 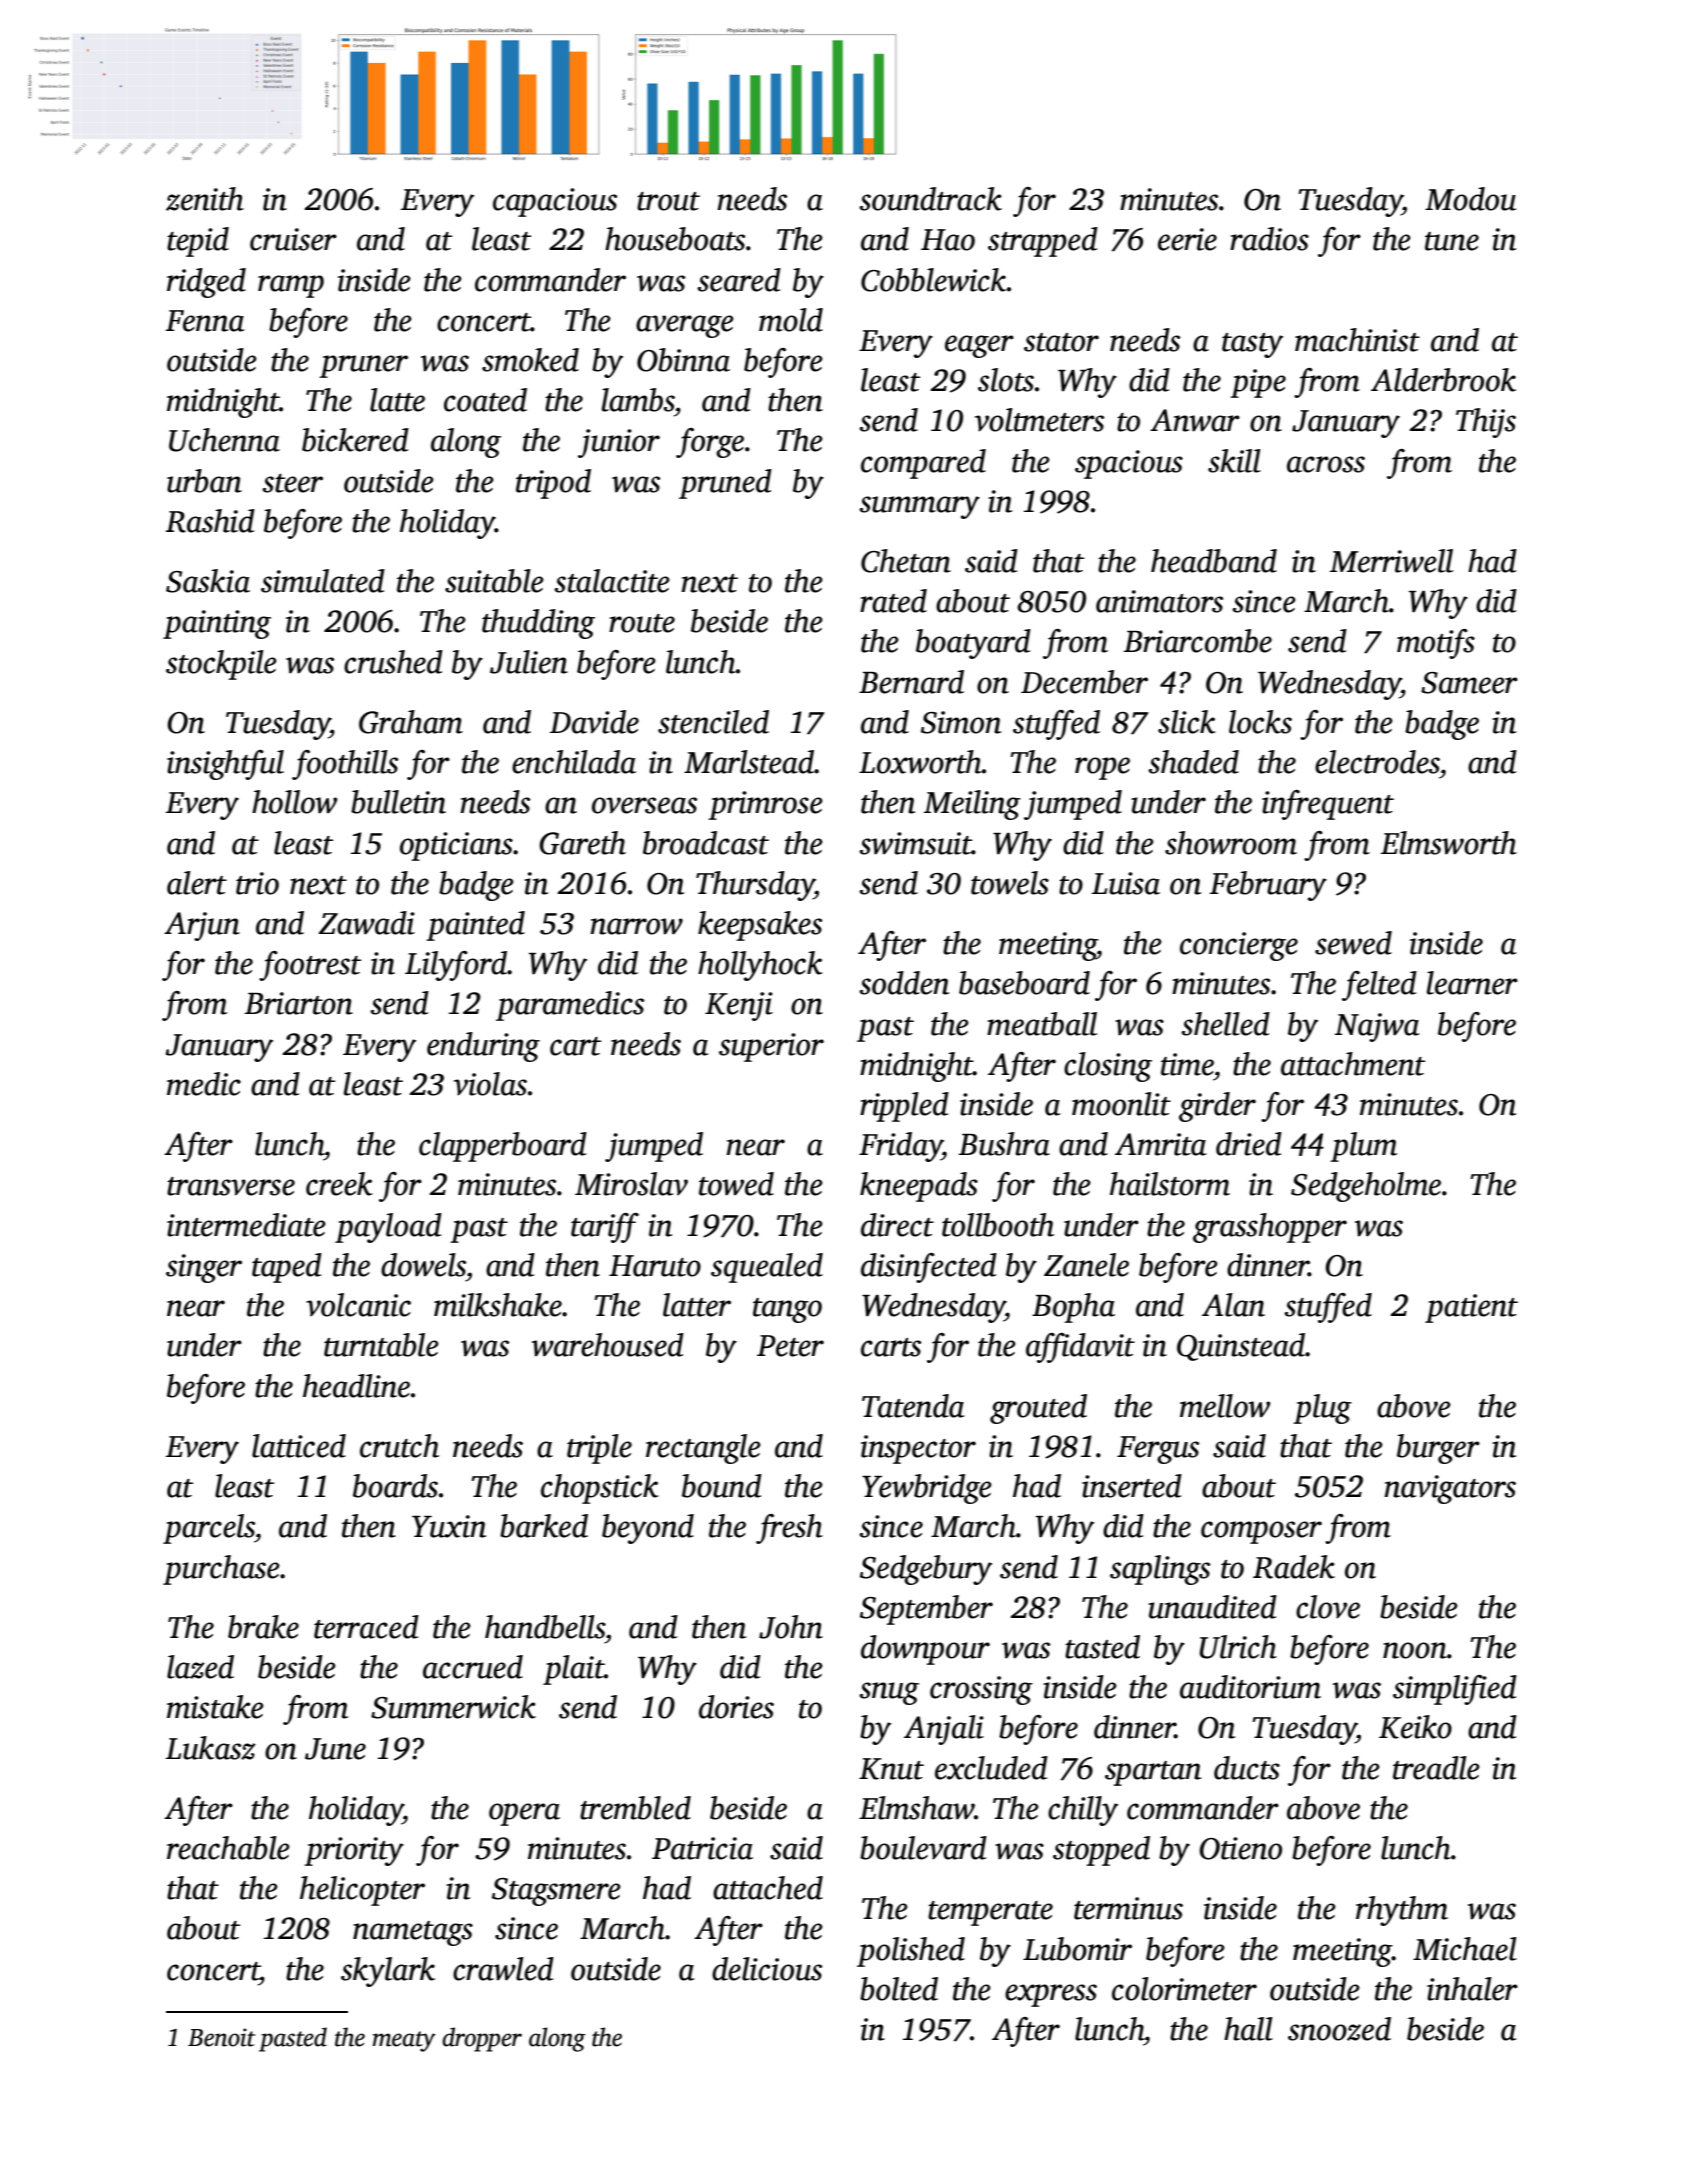 What do you see at coordinates (404, 2041) in the image?
I see `meaty` at bounding box center [404, 2041].
